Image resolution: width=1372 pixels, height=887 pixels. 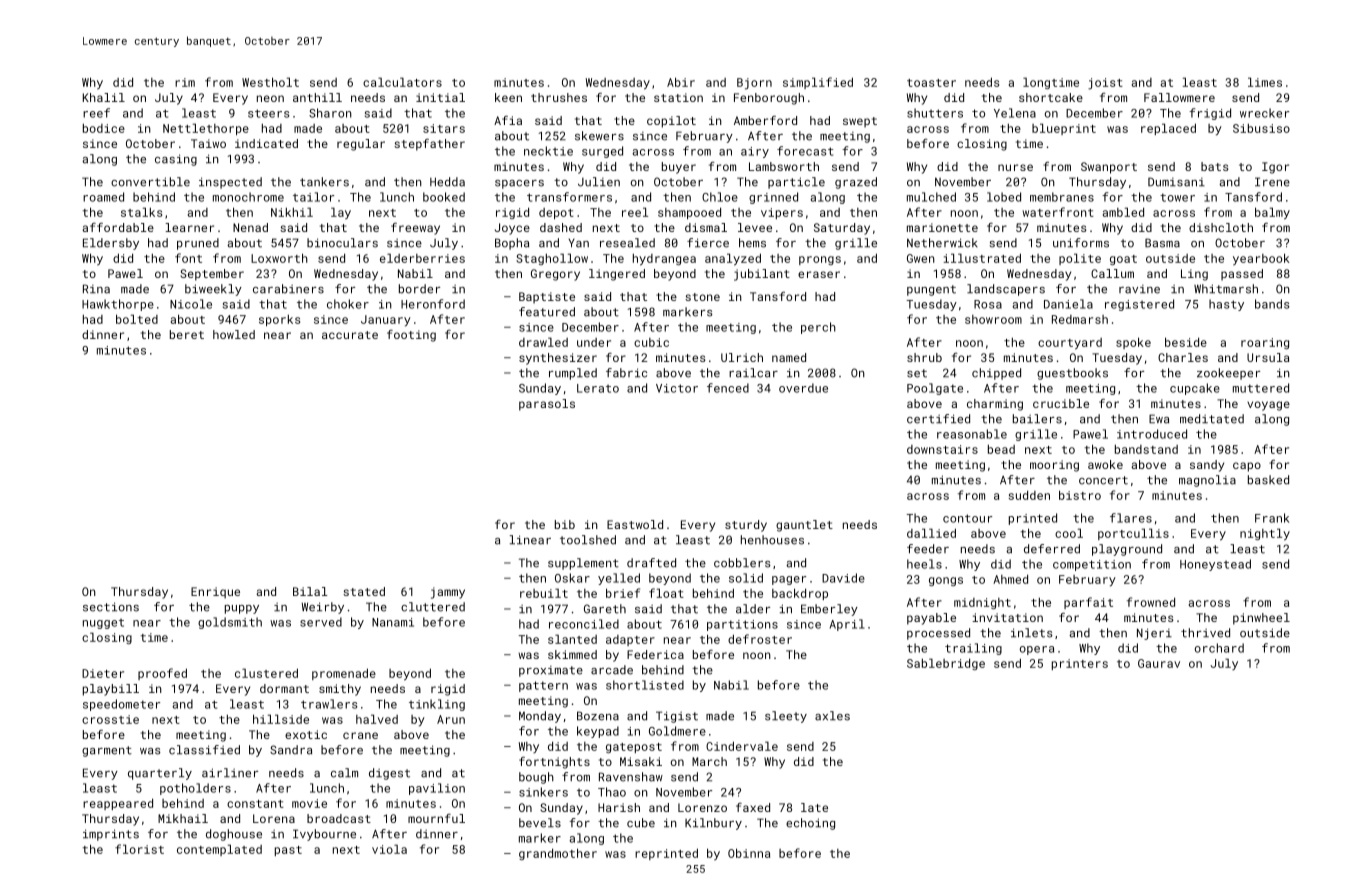 I want to click on Callum, so click(x=1112, y=273).
